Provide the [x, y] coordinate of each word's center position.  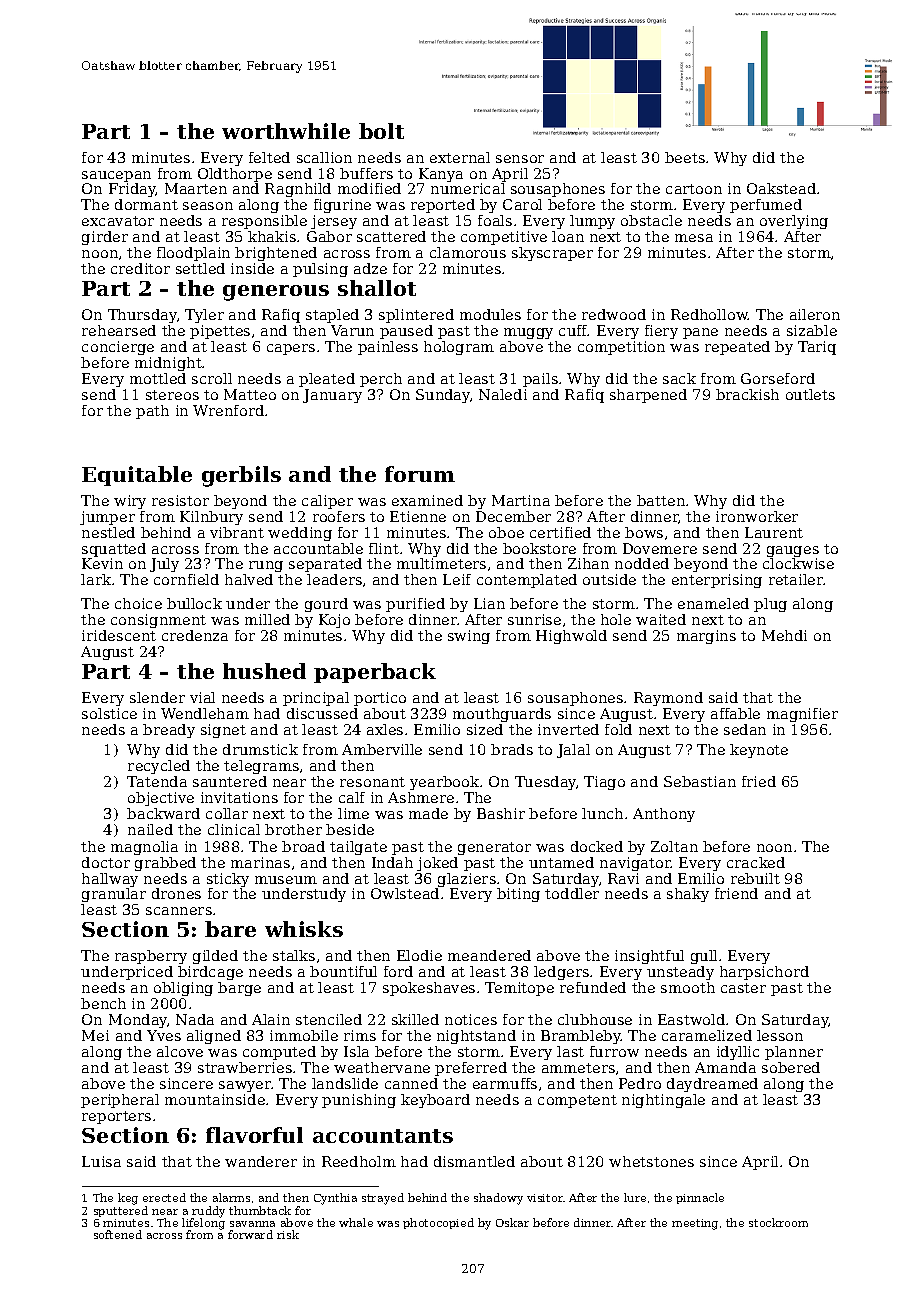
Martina [521, 500]
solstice [109, 713]
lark [96, 579]
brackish [747, 394]
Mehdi [784, 635]
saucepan [116, 176]
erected [164, 1197]
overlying [794, 222]
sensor [520, 159]
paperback [375, 673]
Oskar [512, 1222]
